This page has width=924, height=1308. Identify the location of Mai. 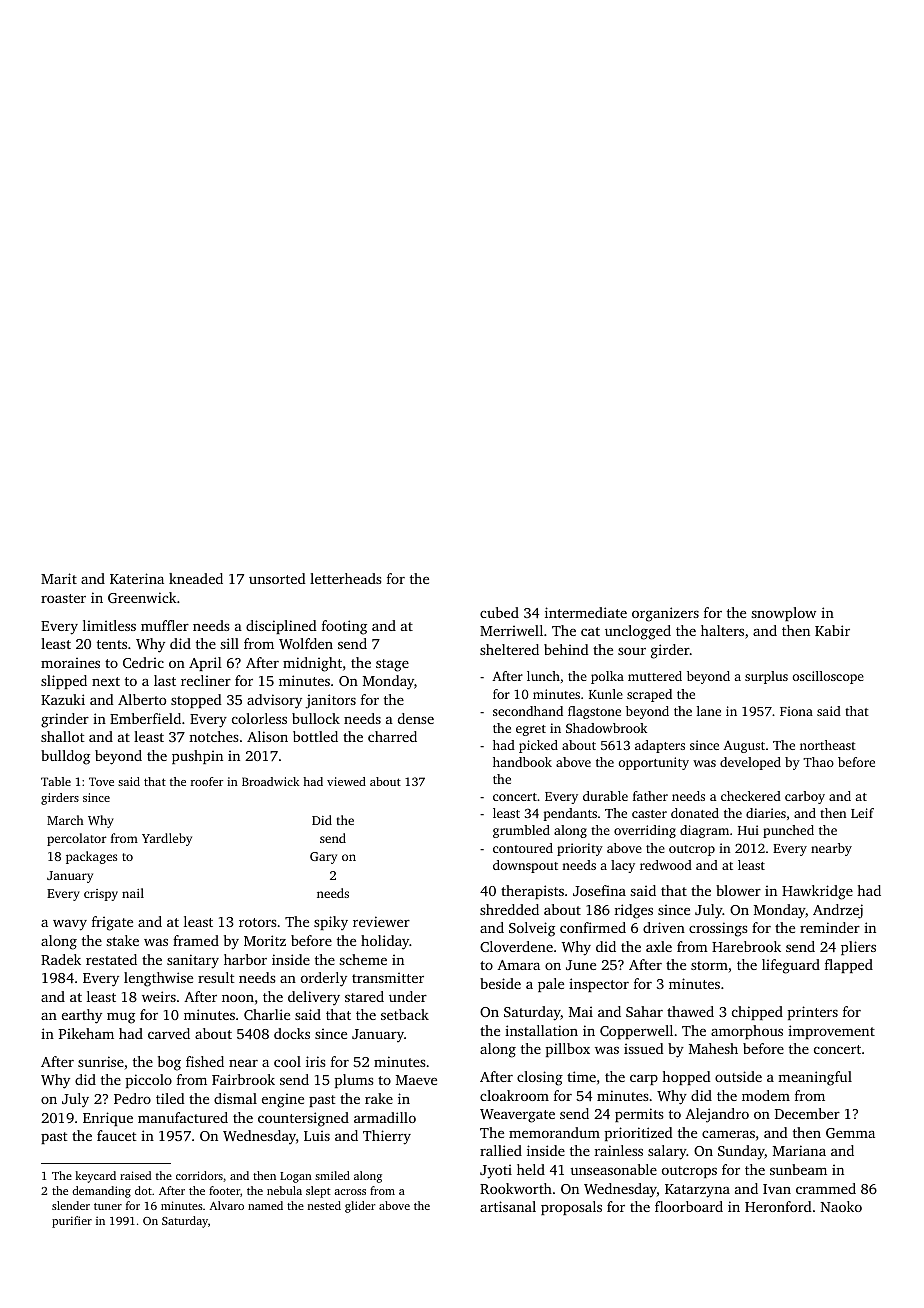
(581, 1011).
